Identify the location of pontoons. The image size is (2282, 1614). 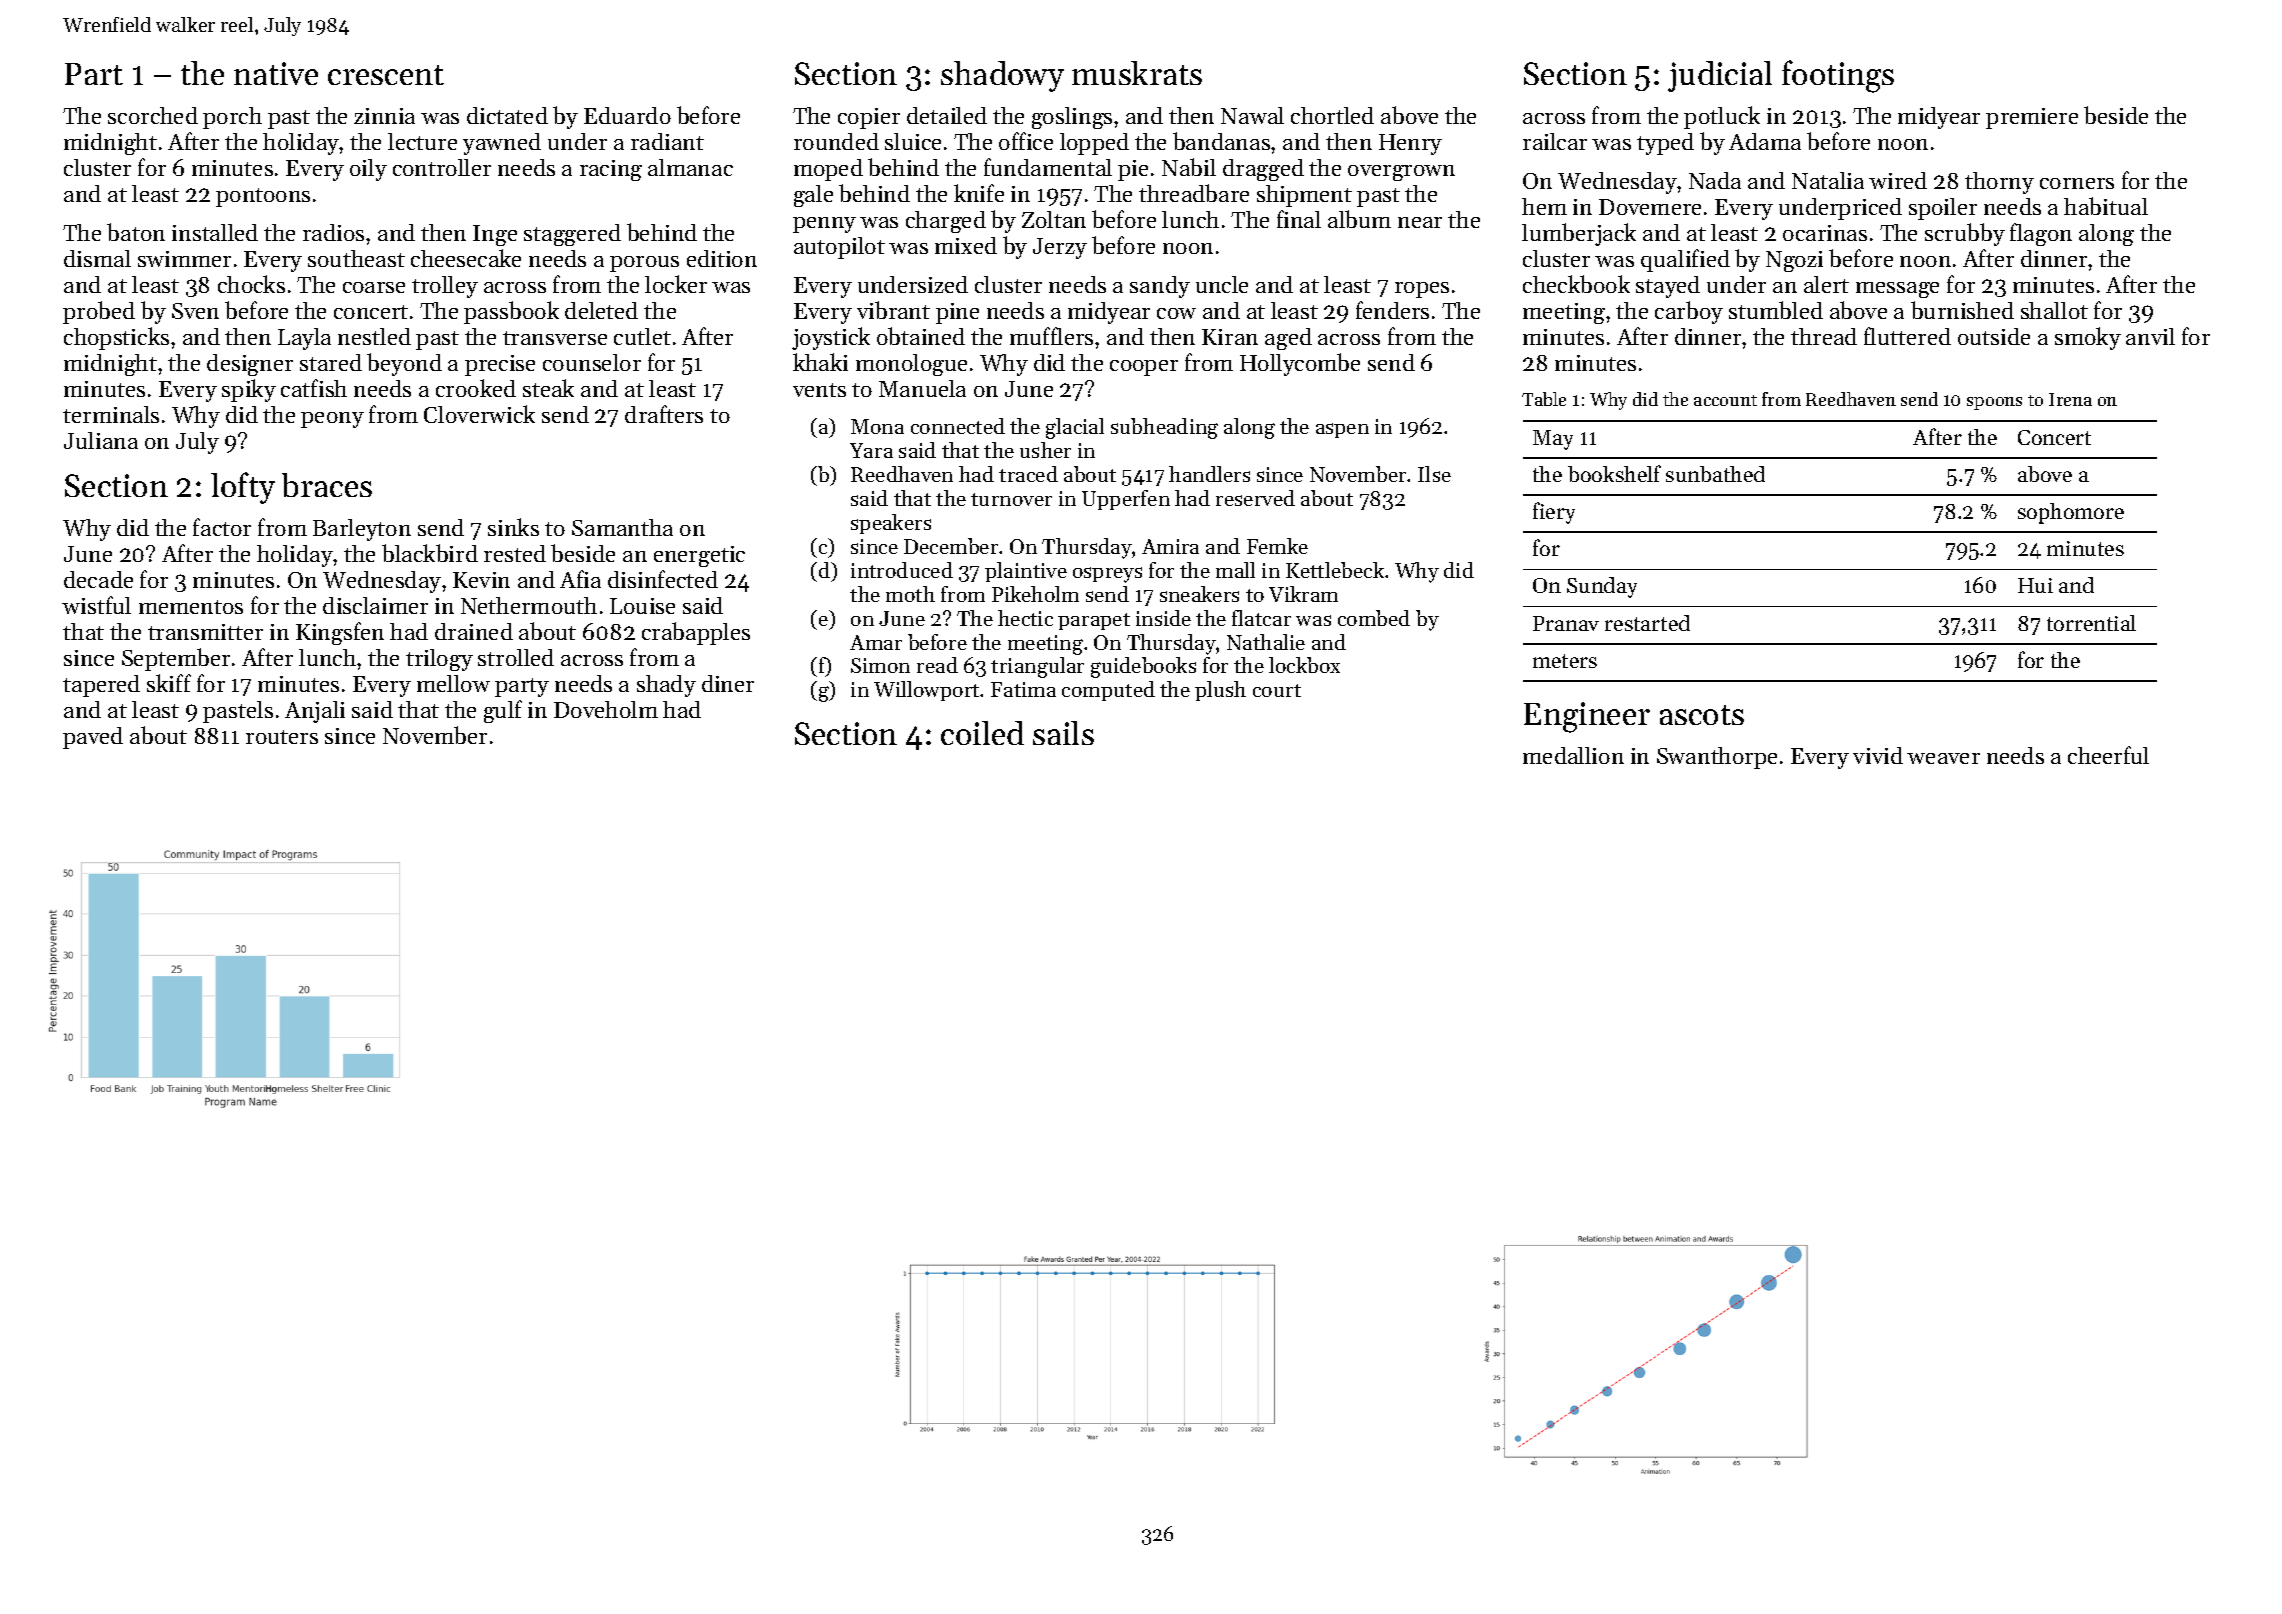
(263, 197).
